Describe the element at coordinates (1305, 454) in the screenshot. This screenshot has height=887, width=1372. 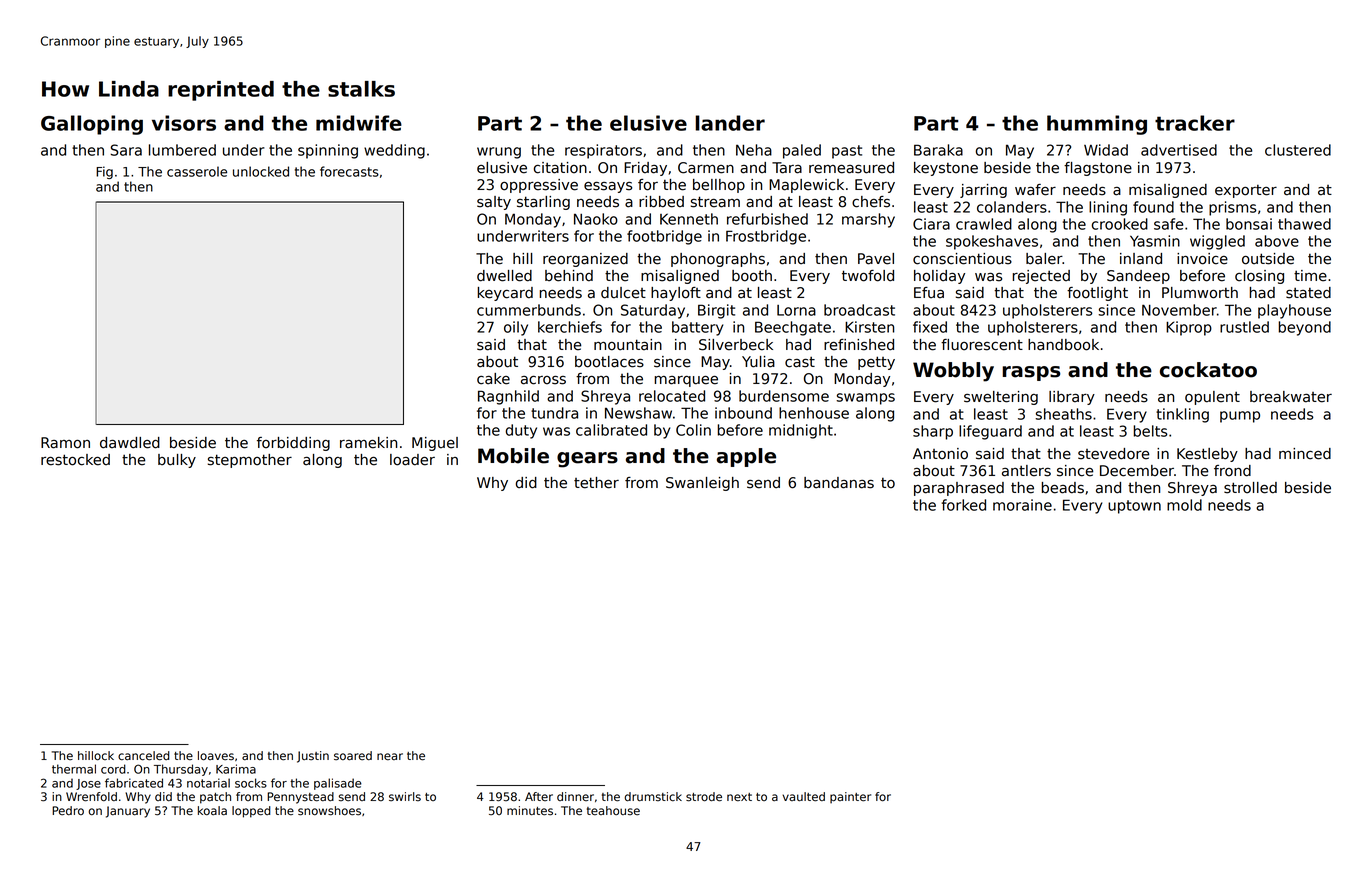
I see `minced` at that location.
